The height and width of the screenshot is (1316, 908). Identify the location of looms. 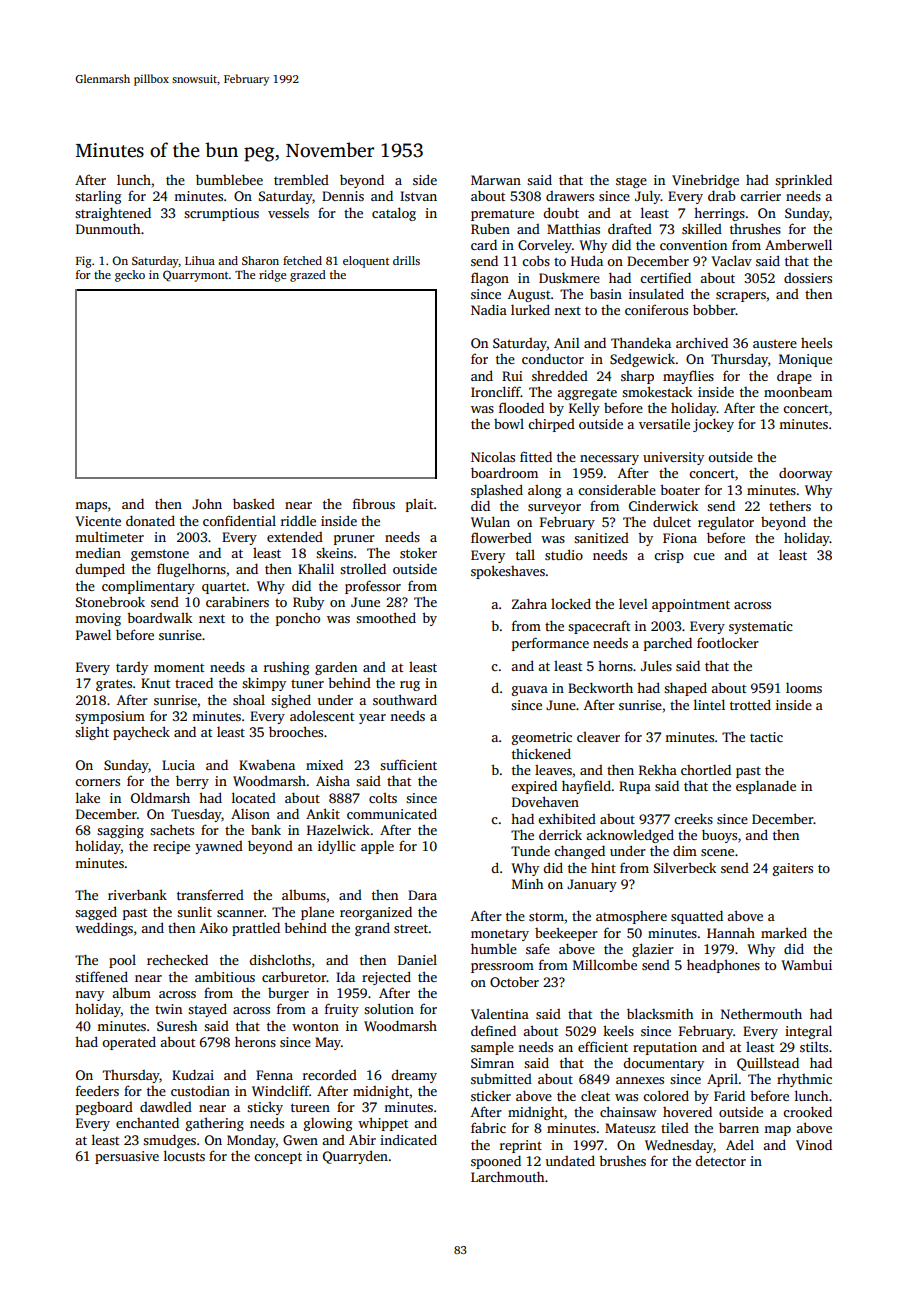
(804, 688).
